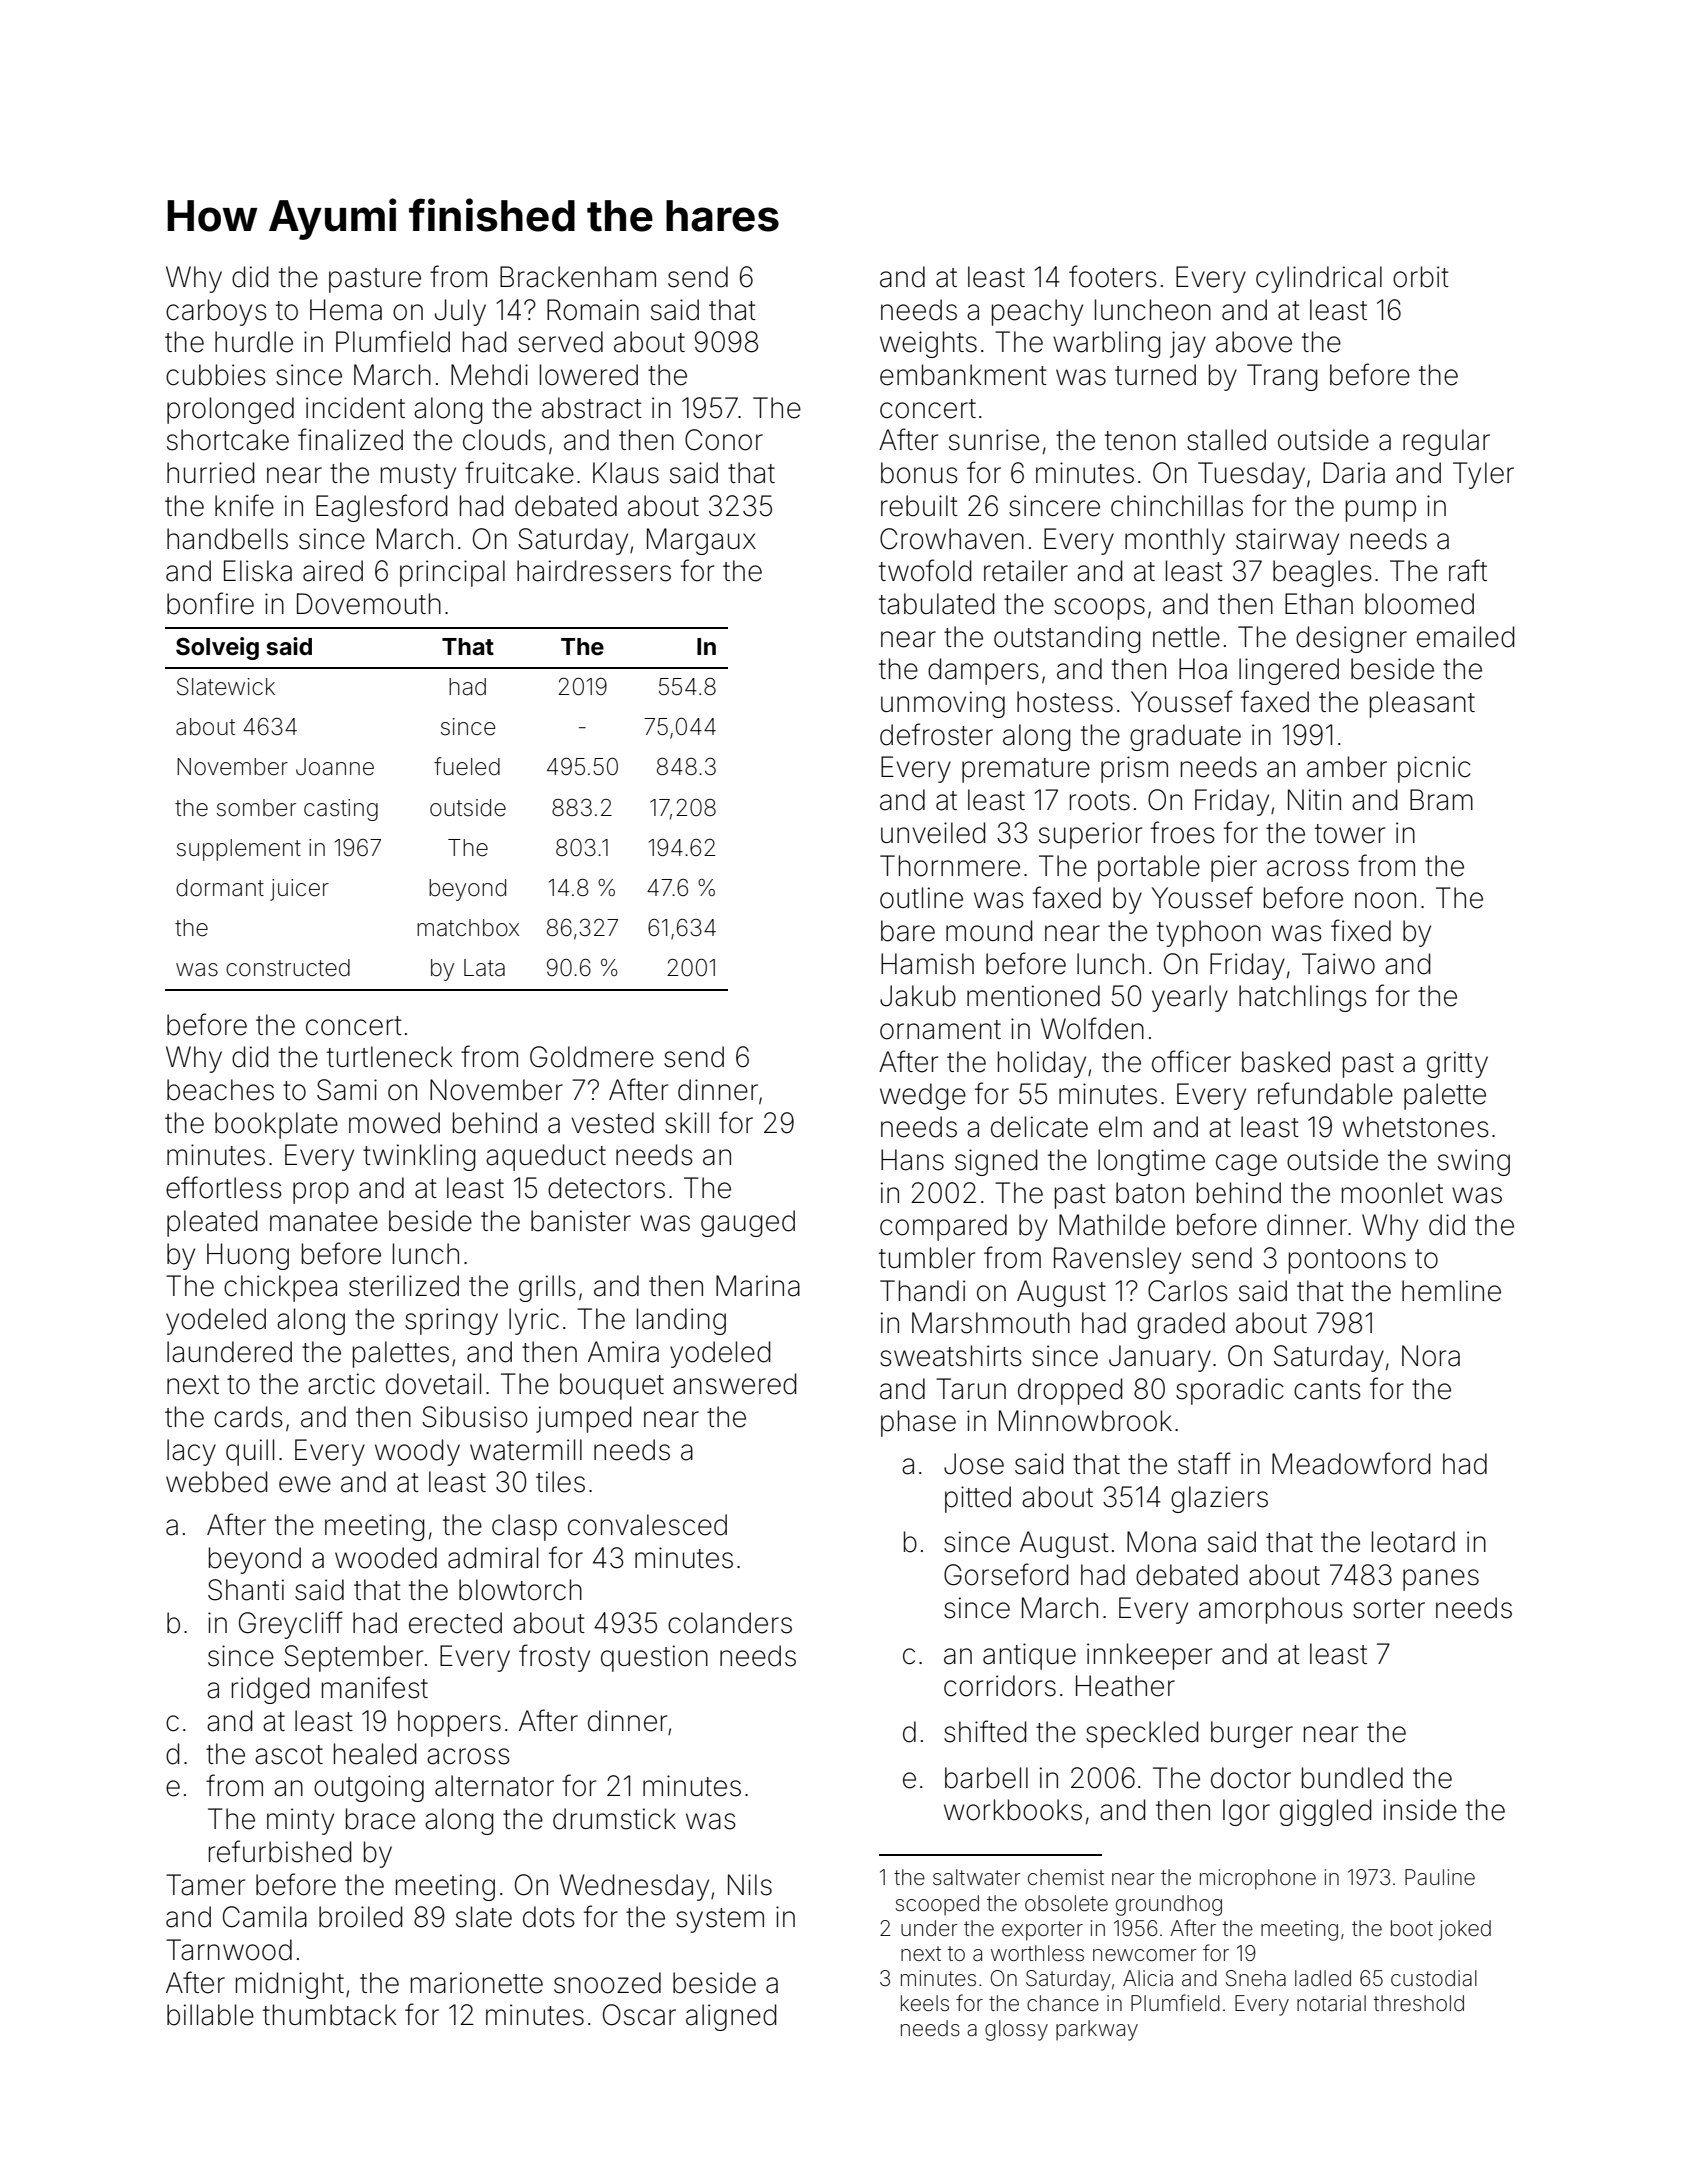 This image has height=2178, width=1683. Describe the element at coordinates (996, 1162) in the image. I see `signed` at that location.
